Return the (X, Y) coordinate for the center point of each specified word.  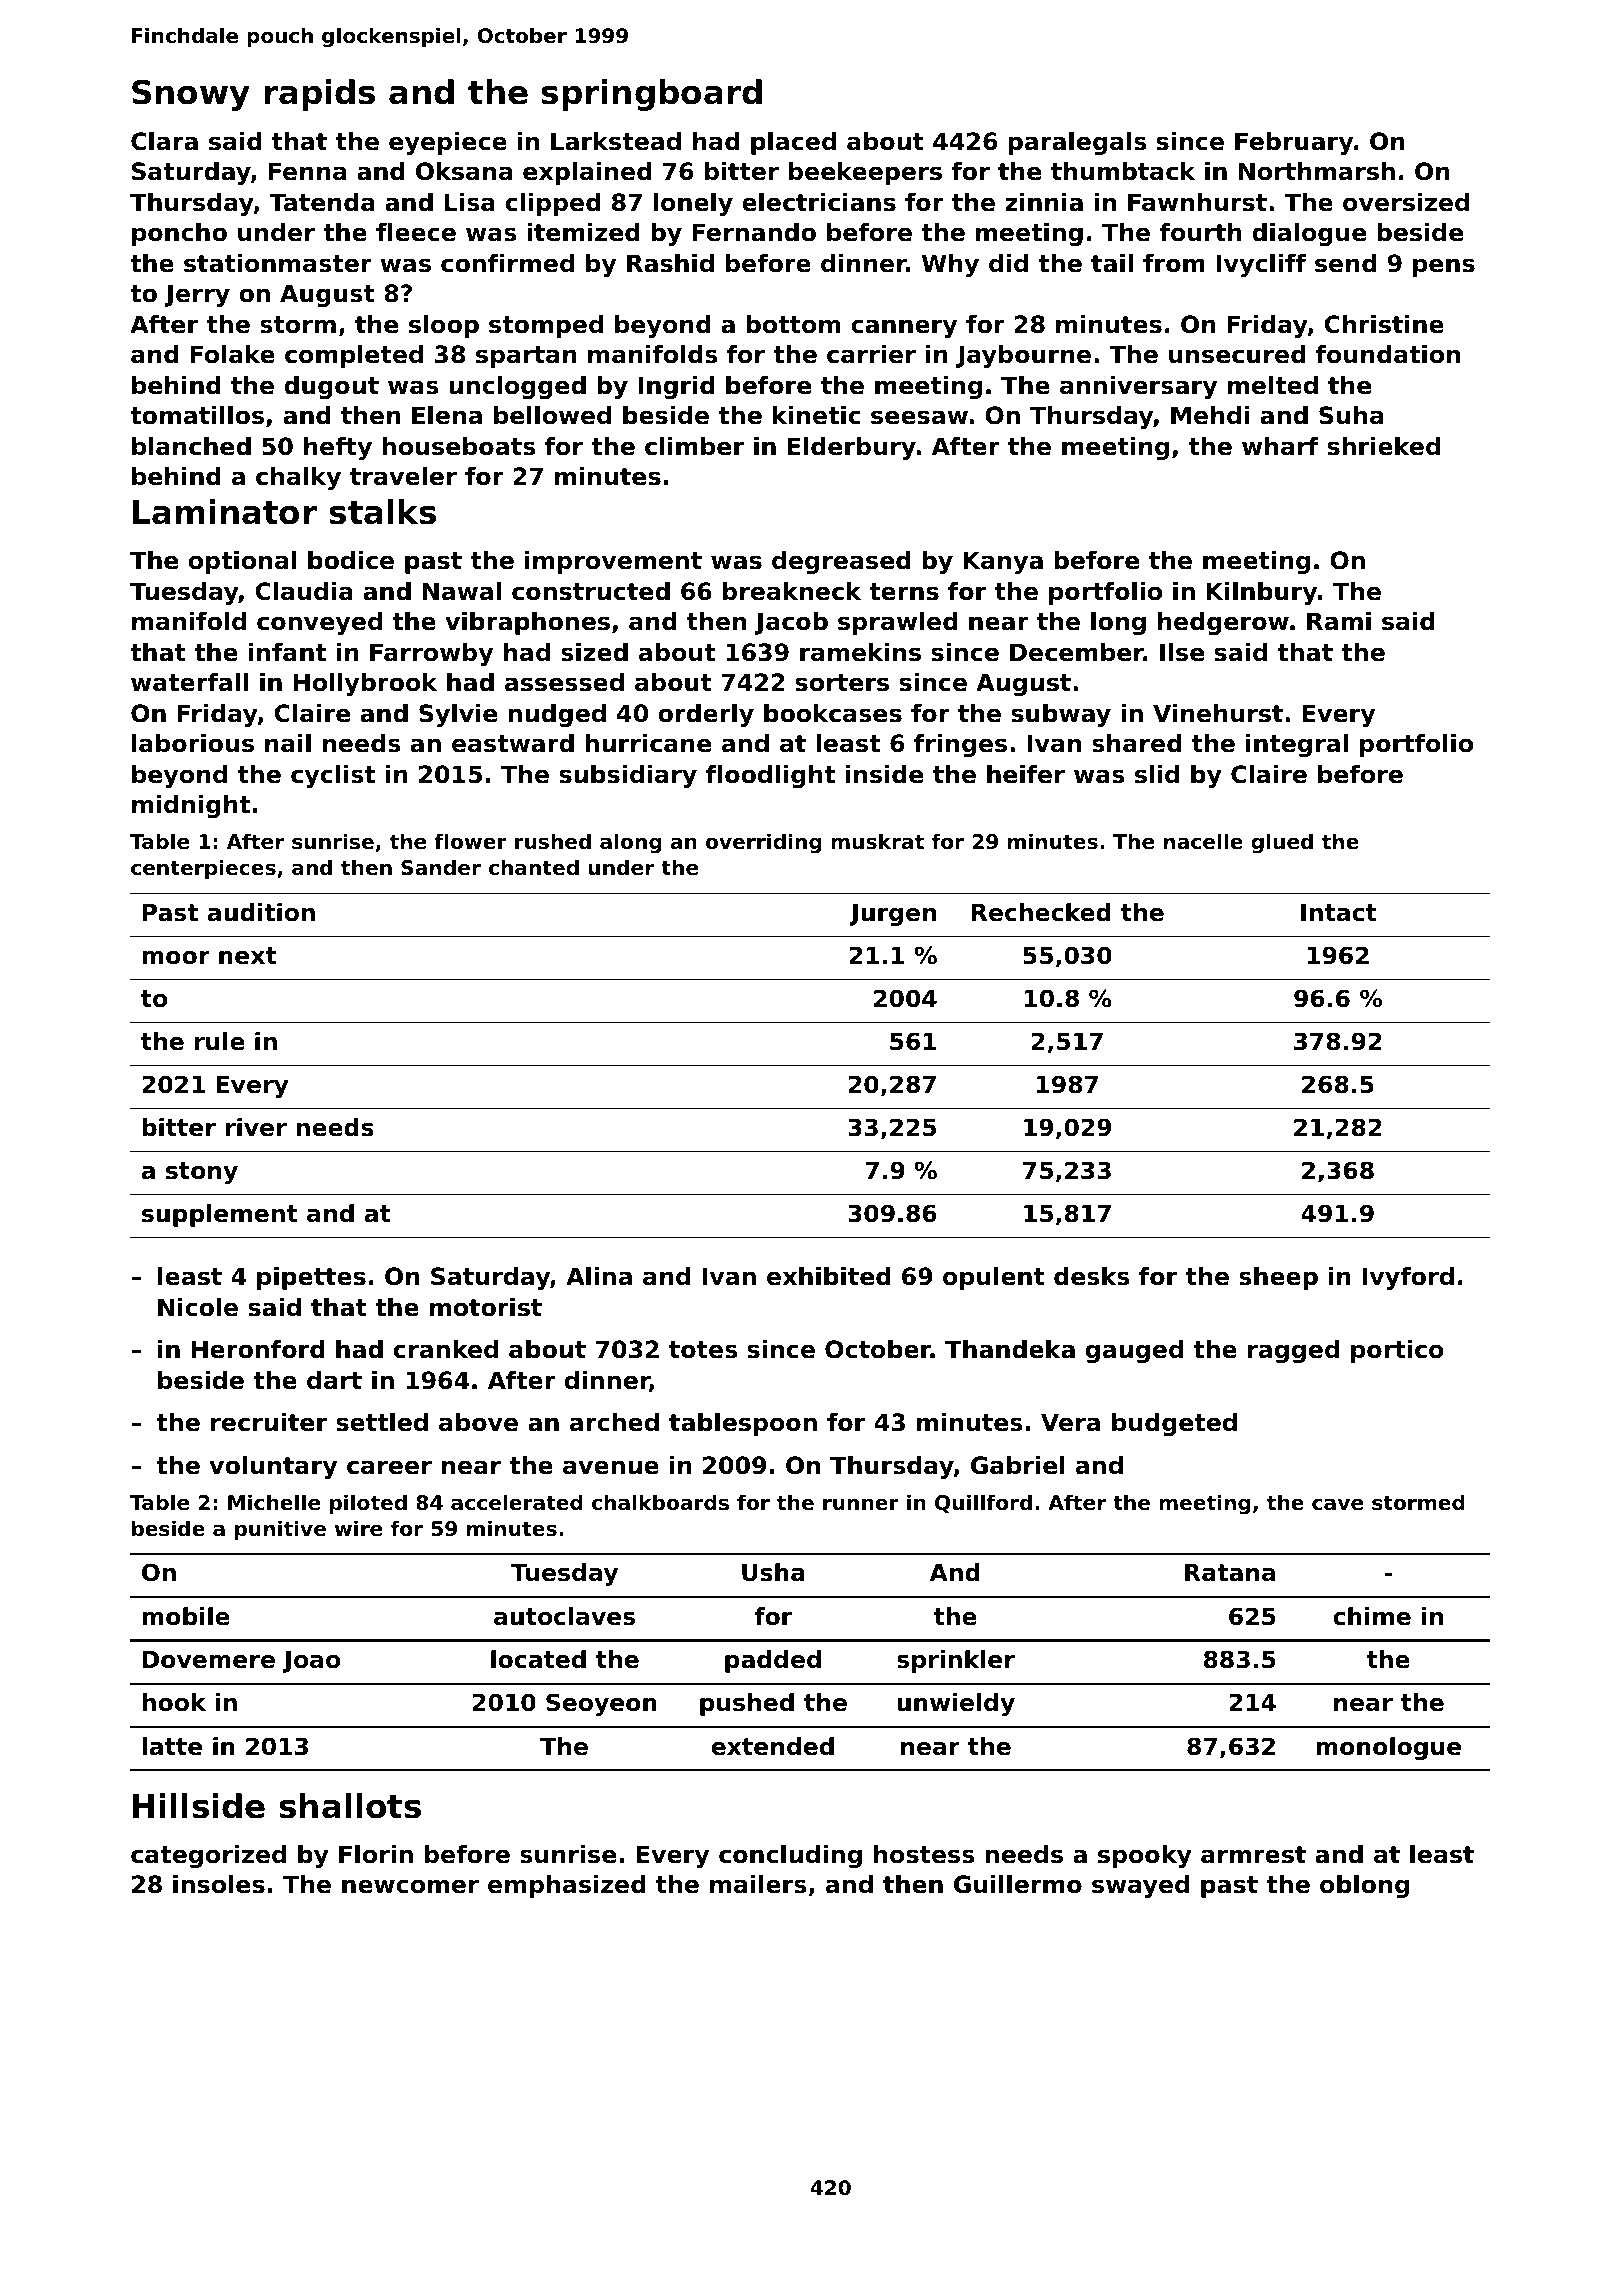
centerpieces (203, 869)
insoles (219, 1884)
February (1294, 143)
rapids (319, 95)
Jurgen (892, 915)
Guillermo (1018, 1884)
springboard (651, 95)
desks (1092, 1276)
